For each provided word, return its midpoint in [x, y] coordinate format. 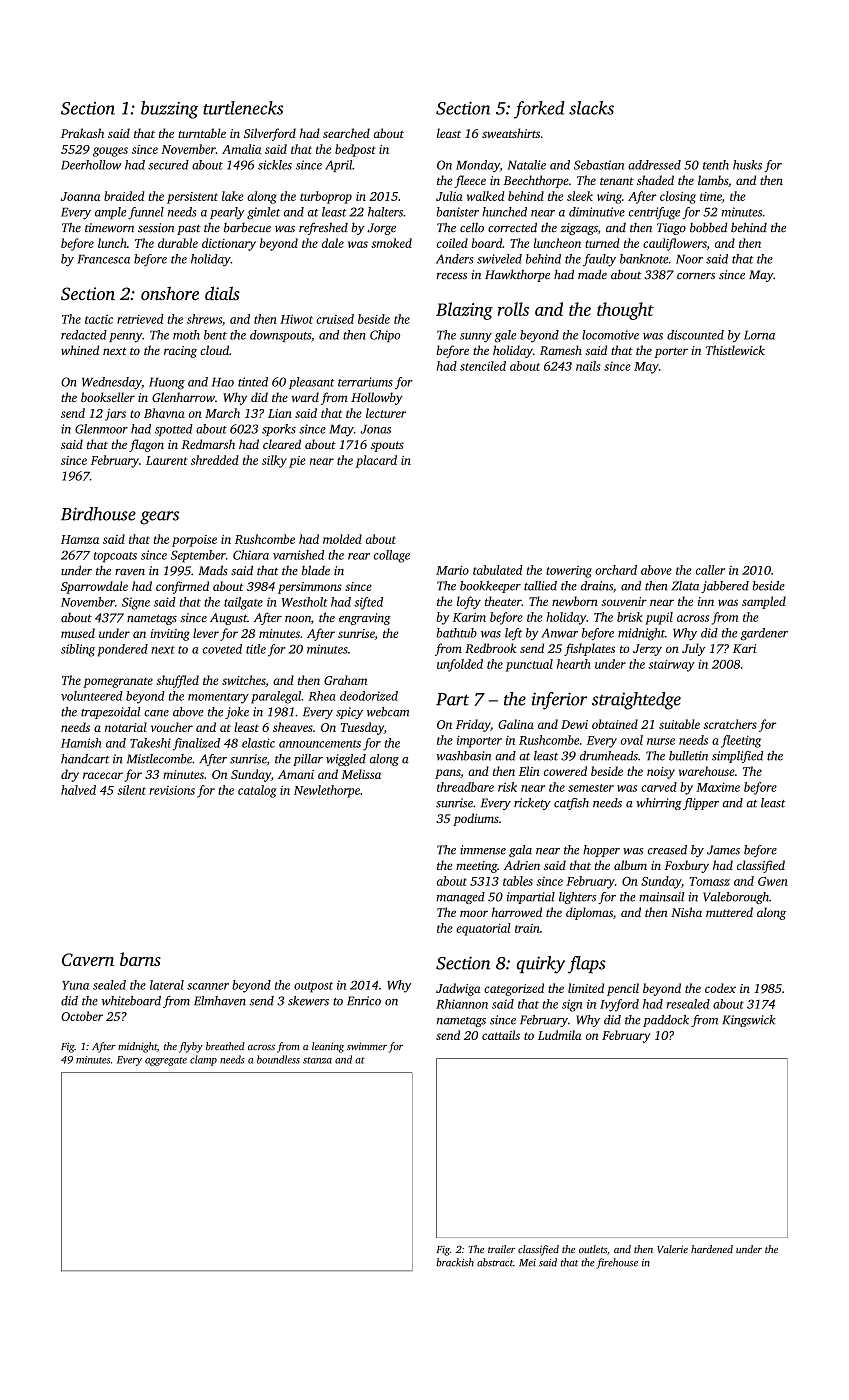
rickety [532, 804]
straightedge [636, 701]
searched [346, 133]
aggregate [166, 1061]
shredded [215, 460]
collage [392, 556]
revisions [172, 790]
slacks [591, 108]
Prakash [82, 133]
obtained [615, 724]
